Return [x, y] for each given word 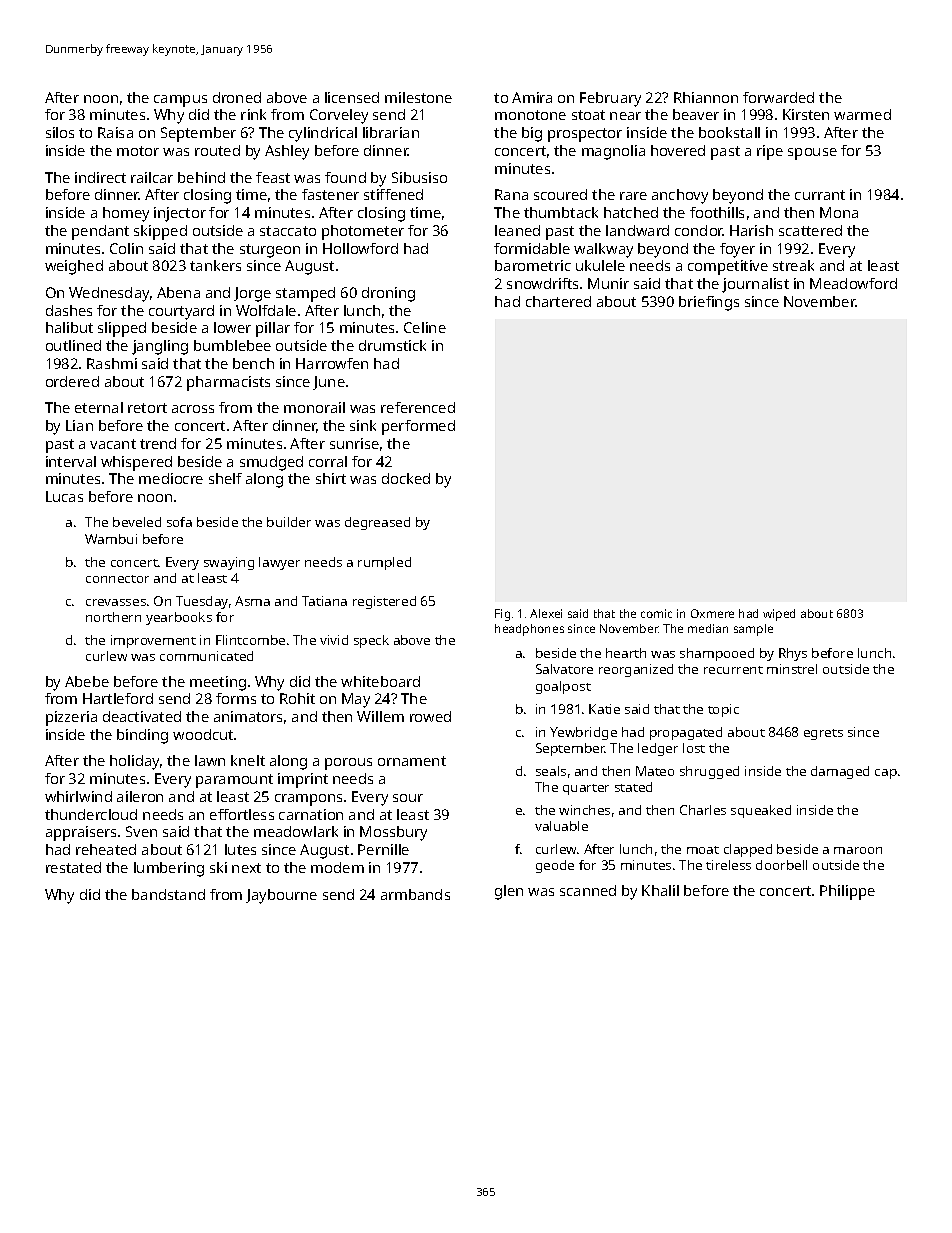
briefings [709, 303]
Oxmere [712, 613]
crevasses [116, 602]
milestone [418, 97]
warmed [862, 114]
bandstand [168, 894]
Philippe [847, 892]
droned [237, 97]
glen [509, 892]
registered [384, 602]
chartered [558, 301]
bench [253, 363]
